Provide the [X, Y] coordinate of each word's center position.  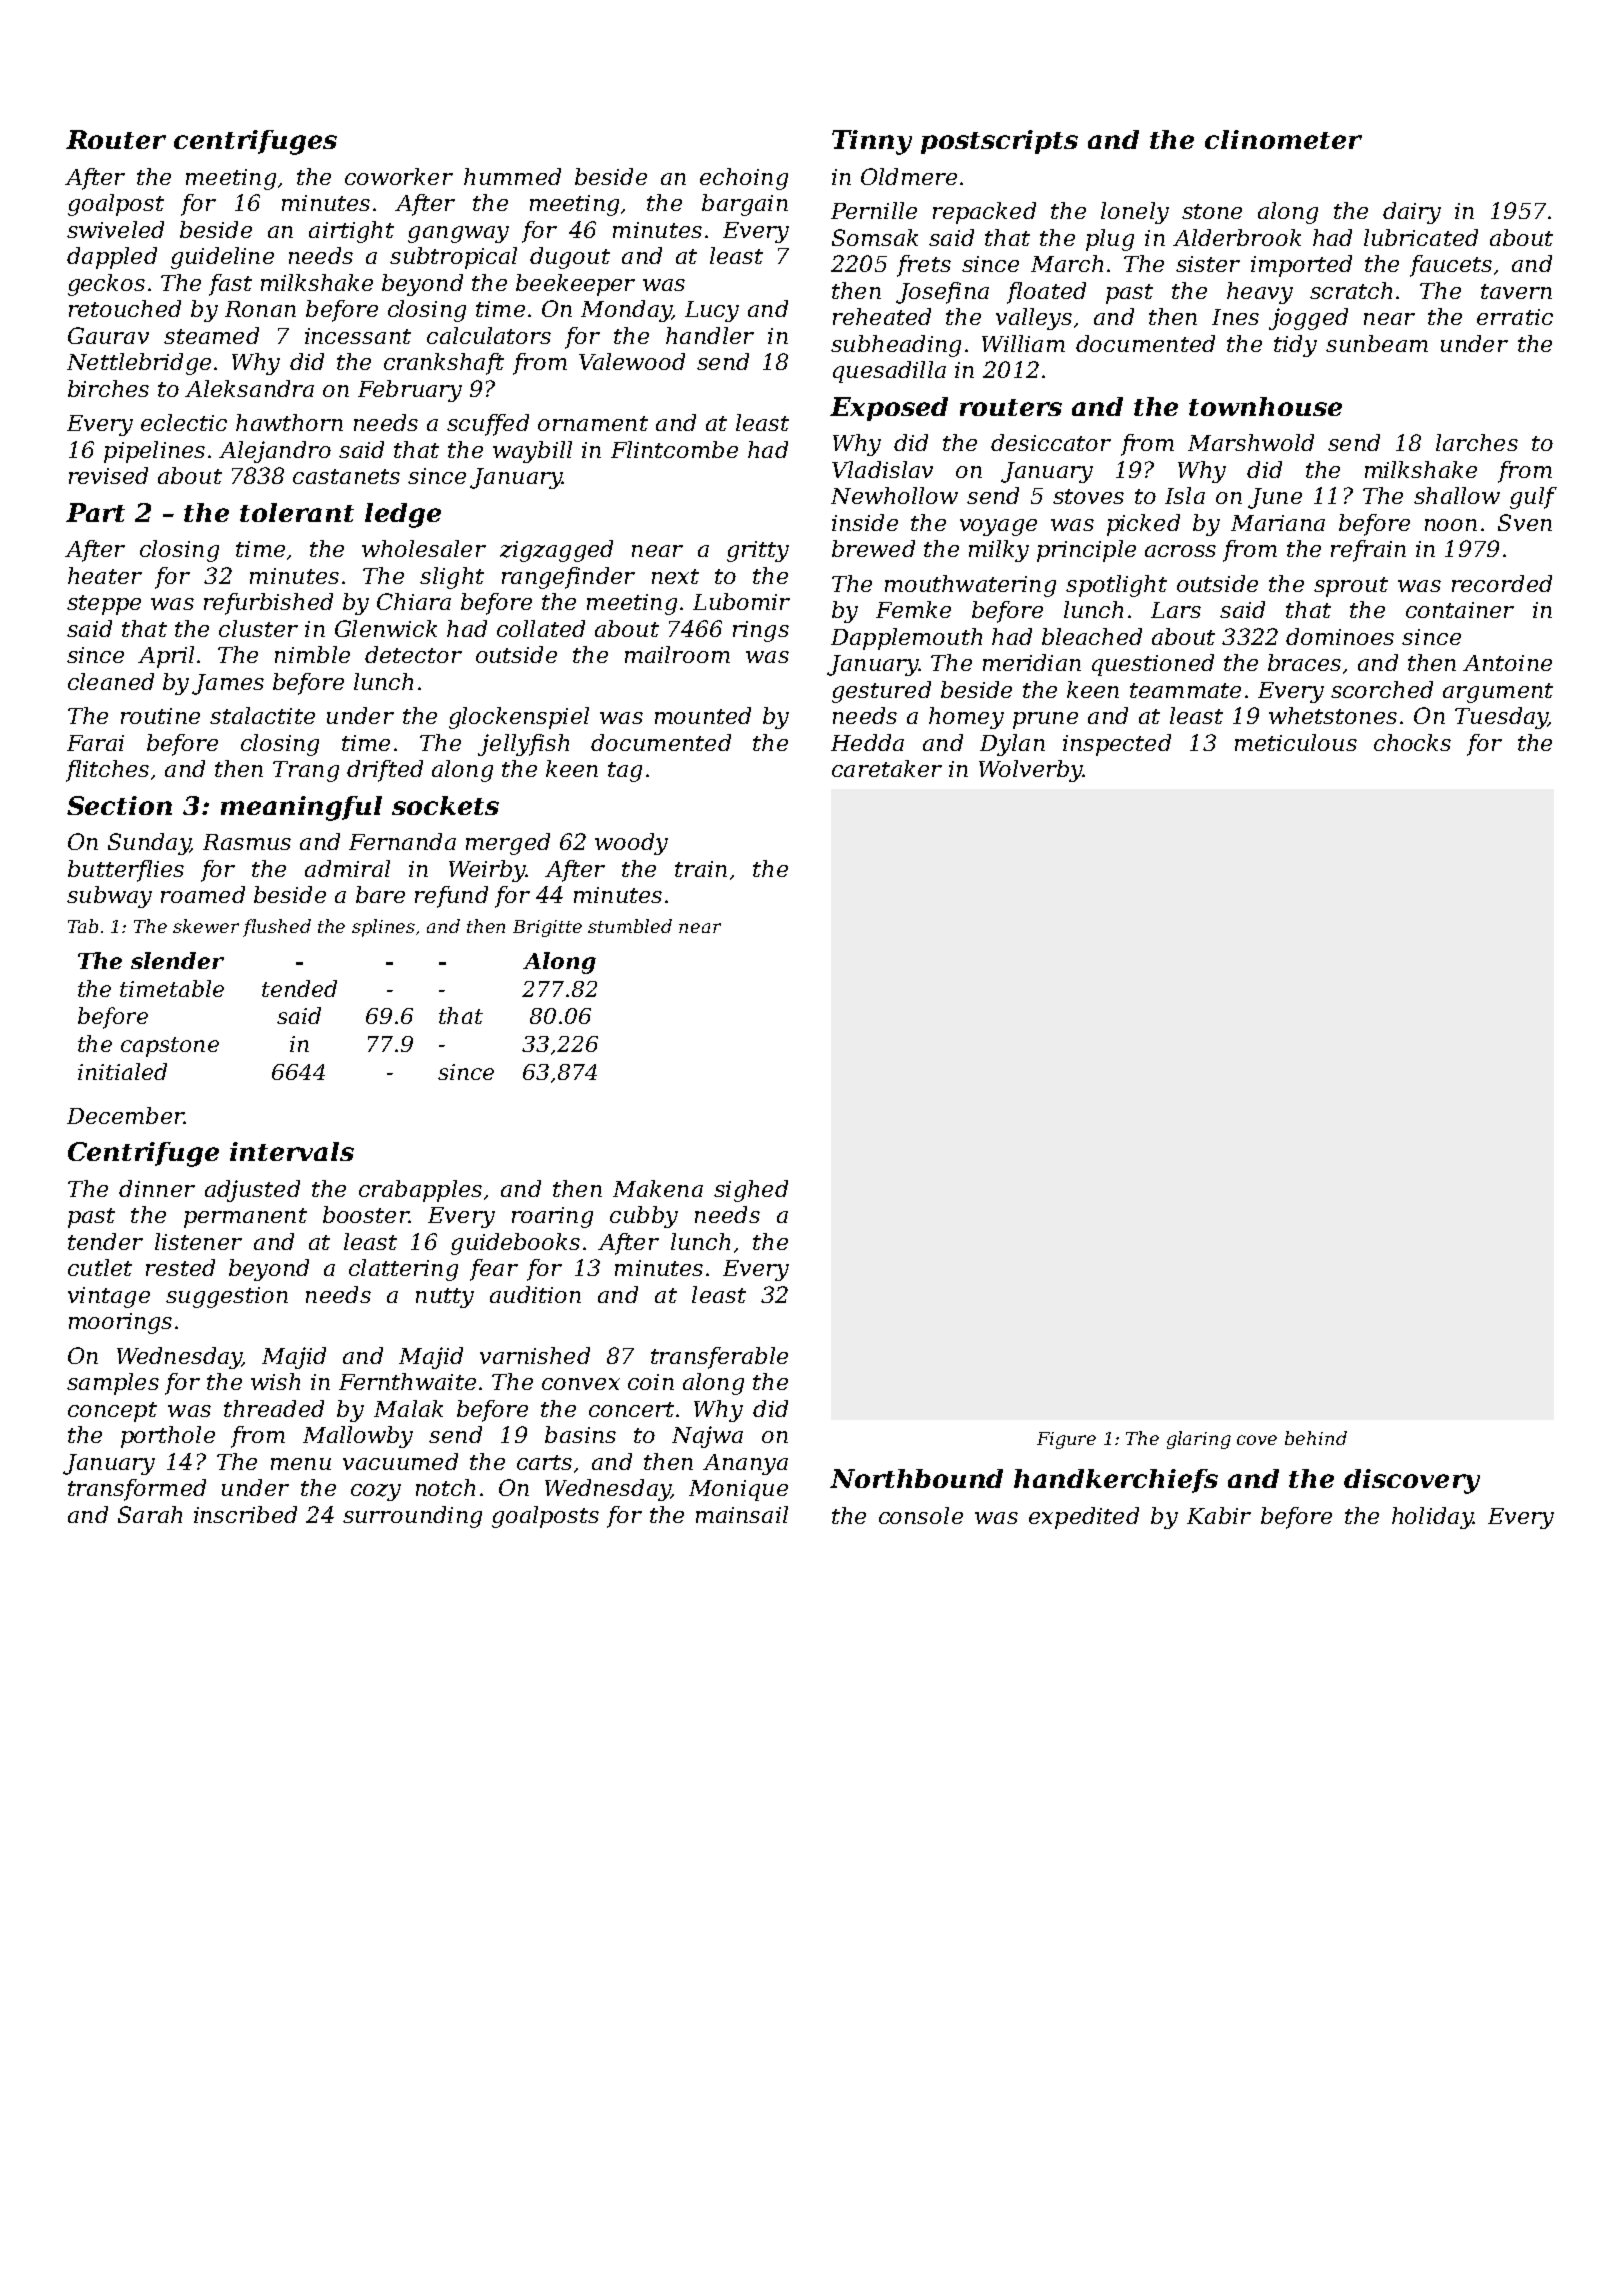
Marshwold [1251, 442]
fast [230, 285]
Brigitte [547, 928]
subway [109, 897]
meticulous [1296, 742]
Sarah [150, 1514]
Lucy [712, 311]
